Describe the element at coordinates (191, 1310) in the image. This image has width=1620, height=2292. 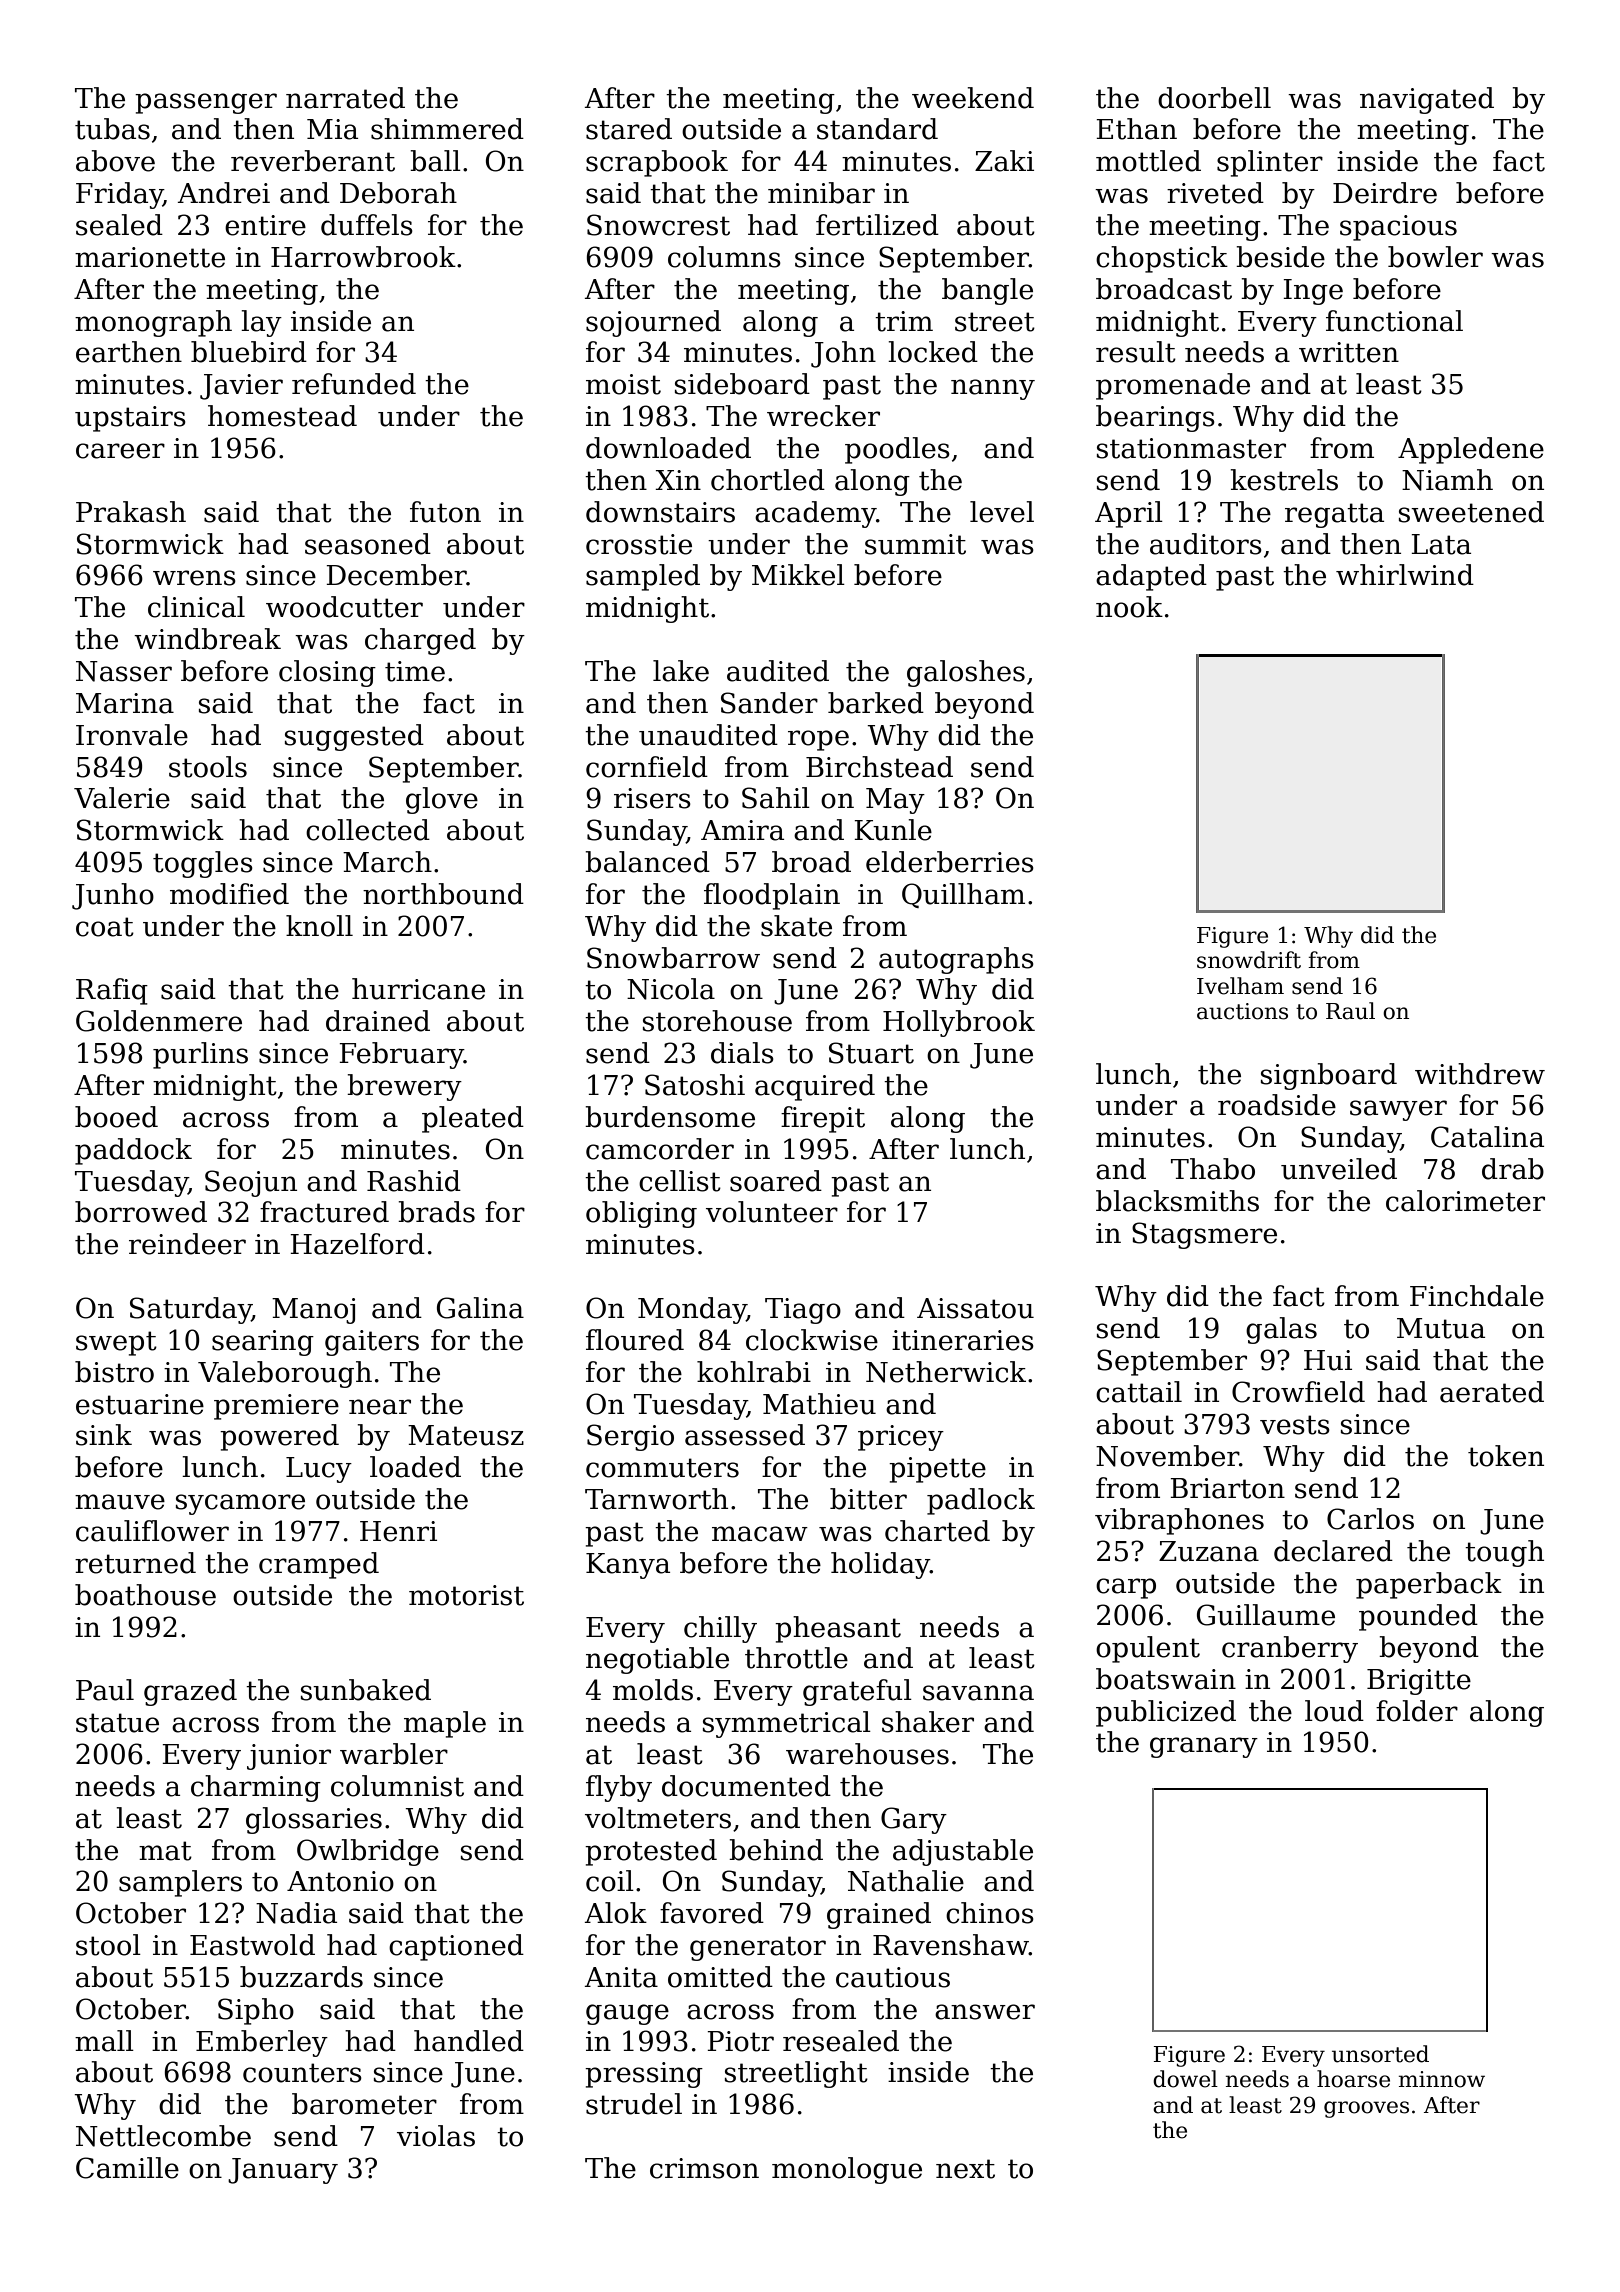
I see `Saturday` at that location.
